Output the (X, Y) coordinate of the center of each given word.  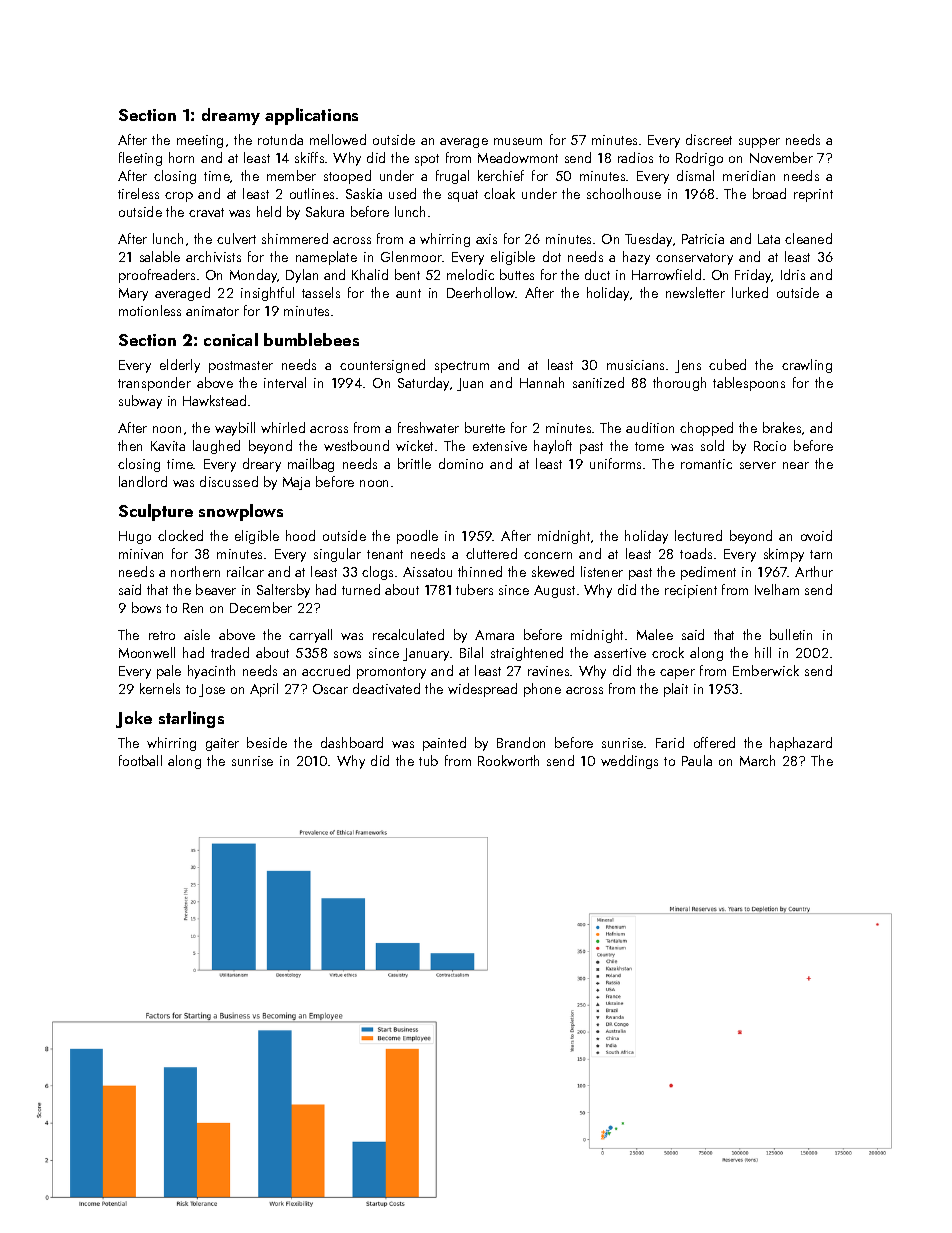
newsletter (695, 292)
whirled (283, 427)
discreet (709, 139)
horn (181, 157)
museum (518, 141)
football (140, 760)
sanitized (598, 382)
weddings (629, 762)
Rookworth (508, 760)
